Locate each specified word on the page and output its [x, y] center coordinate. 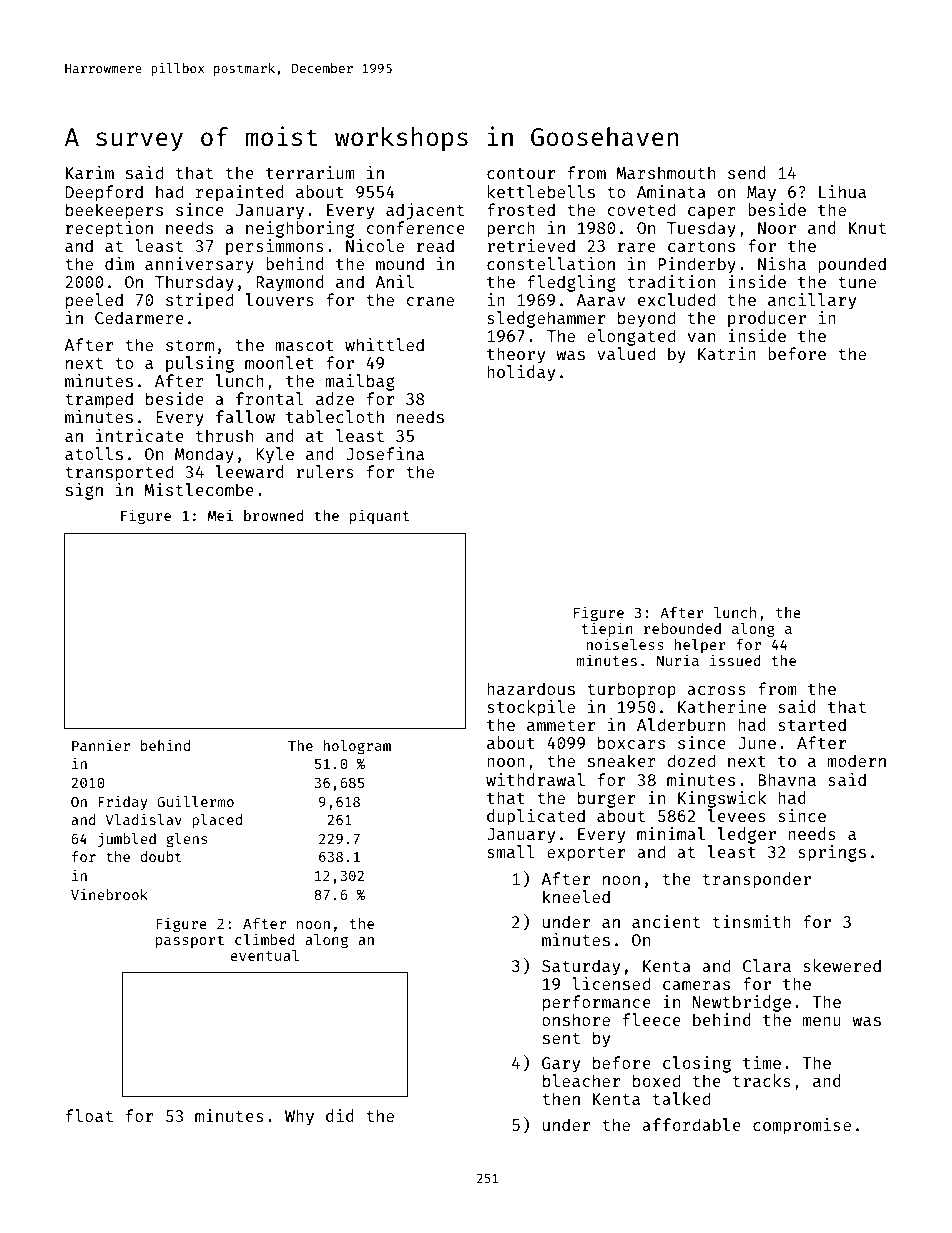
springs [832, 853]
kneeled [576, 896]
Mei [220, 515]
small [511, 851]
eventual [265, 955]
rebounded [682, 628]
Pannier [101, 745]
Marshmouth [666, 172]
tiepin [607, 629]
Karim [90, 172]
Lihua [842, 191]
